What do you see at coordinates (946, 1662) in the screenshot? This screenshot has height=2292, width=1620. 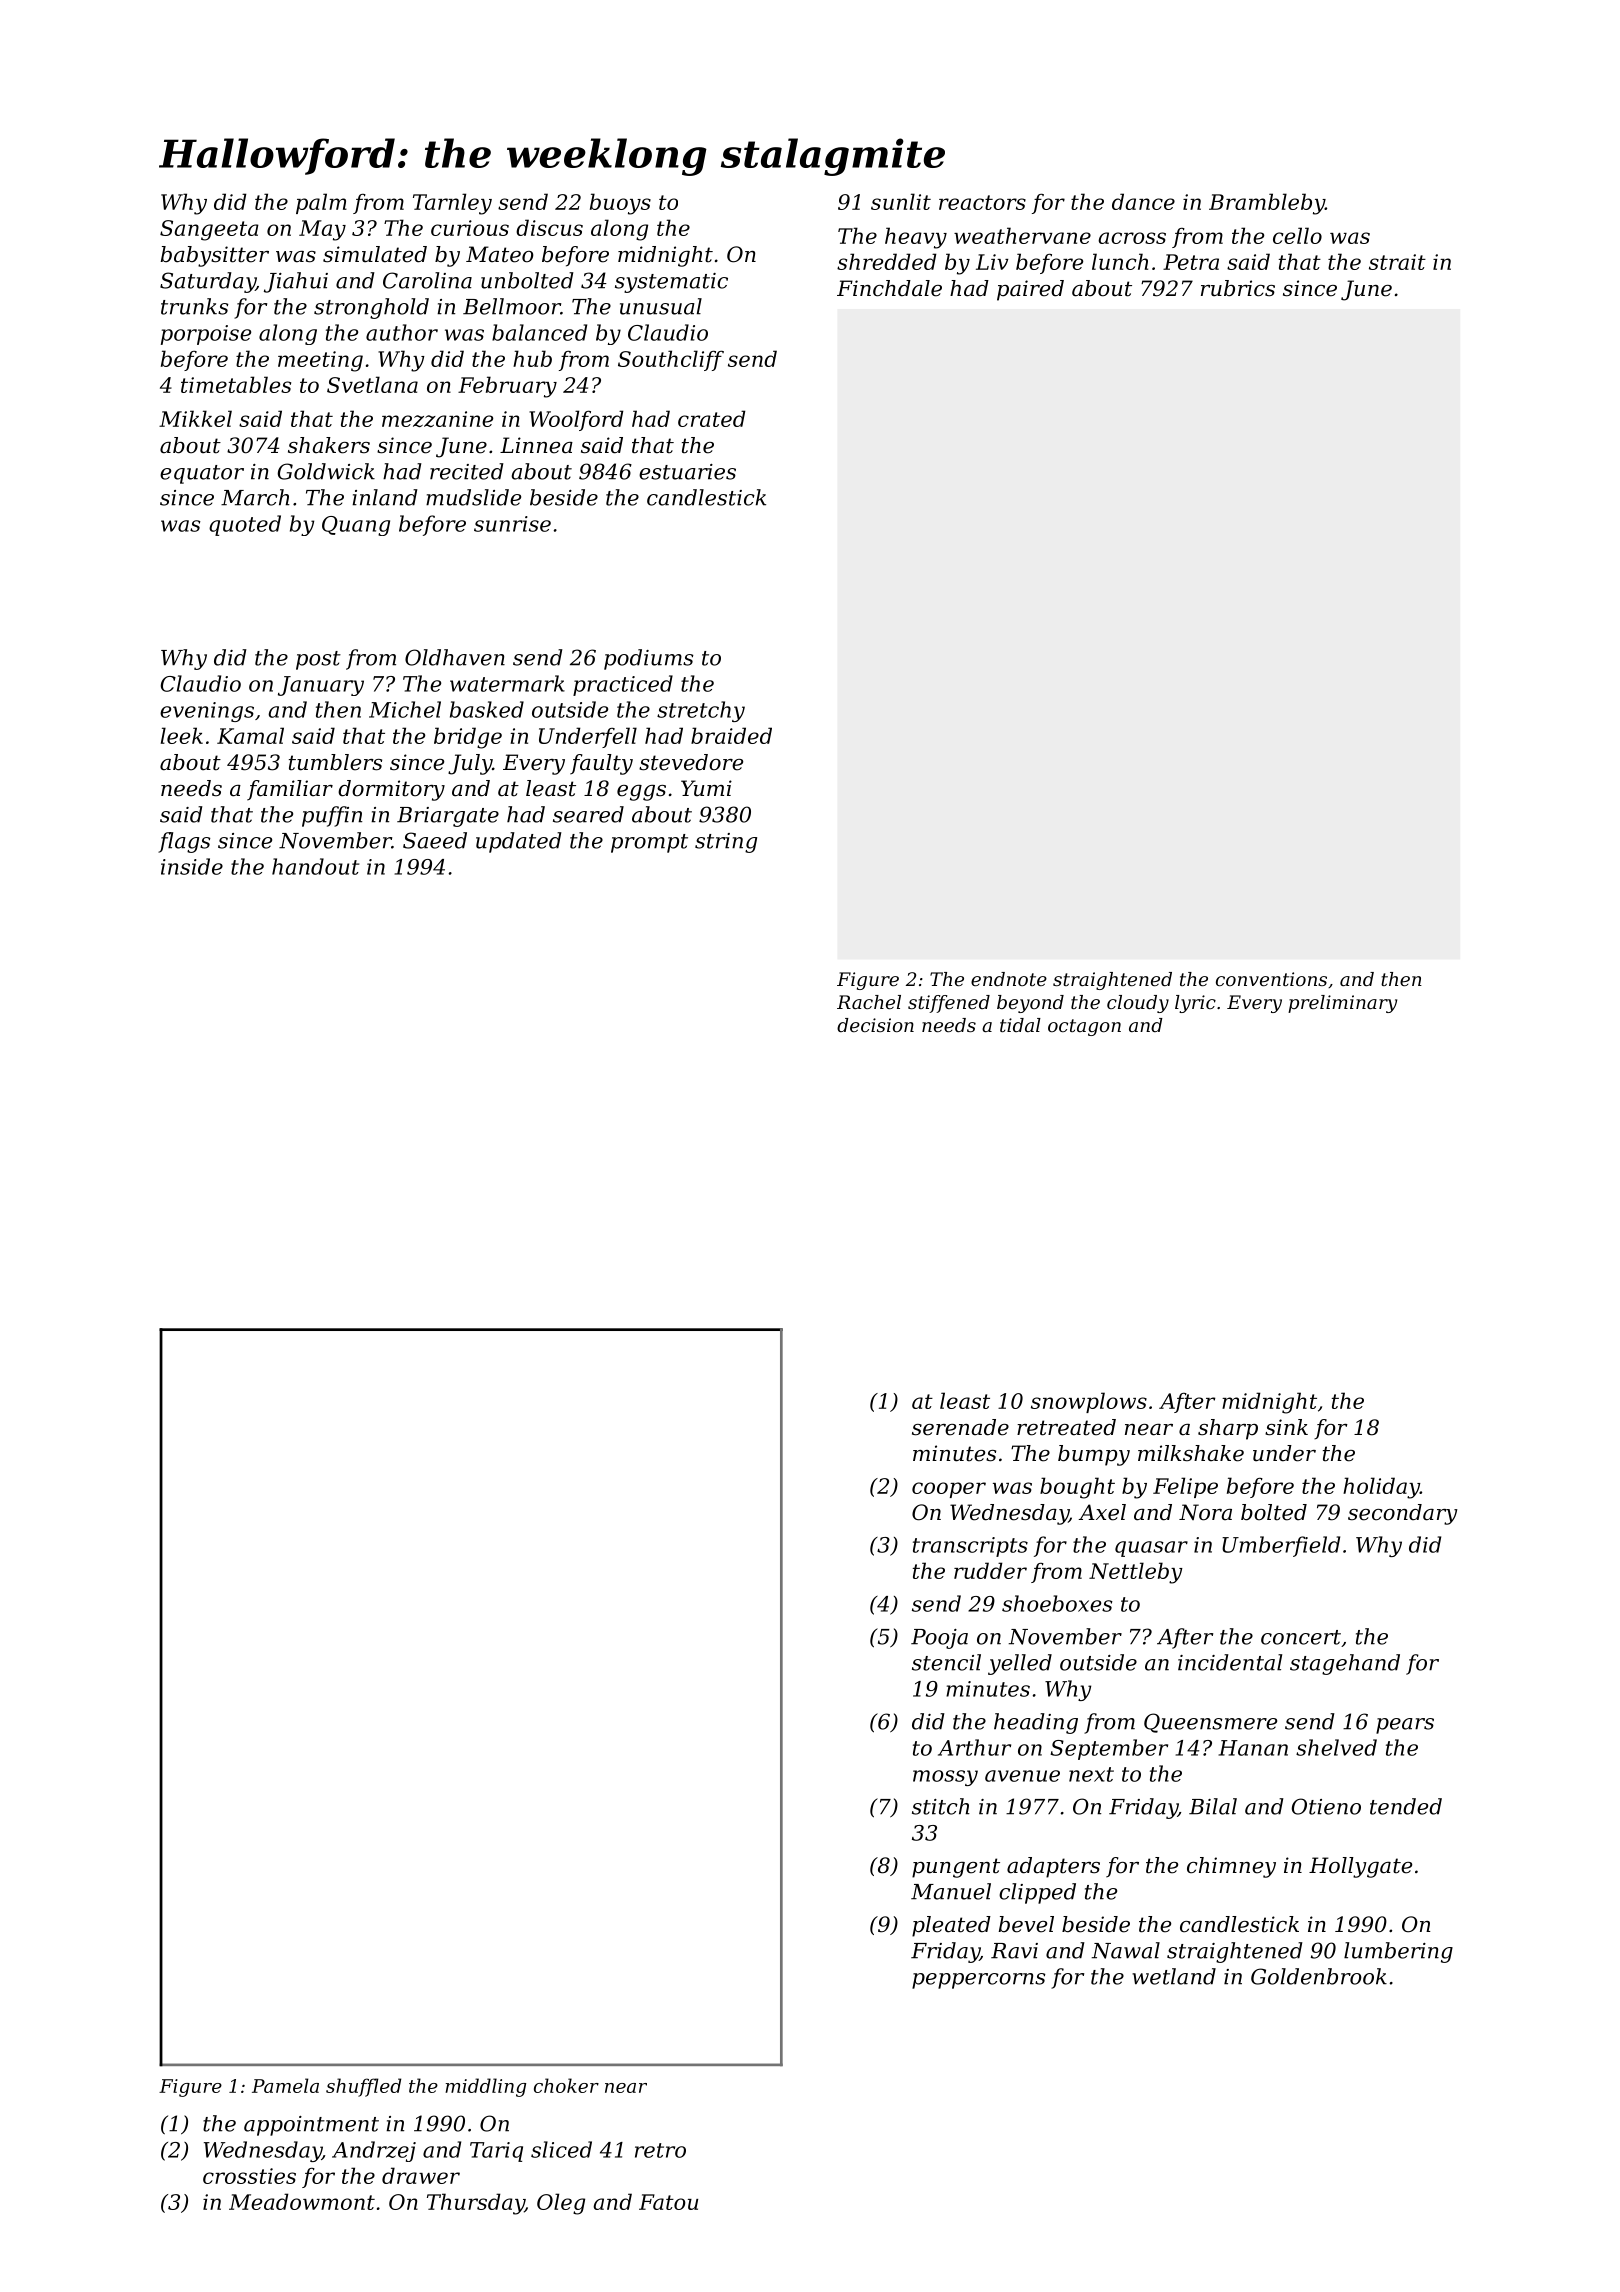 I see `stencil` at bounding box center [946, 1662].
